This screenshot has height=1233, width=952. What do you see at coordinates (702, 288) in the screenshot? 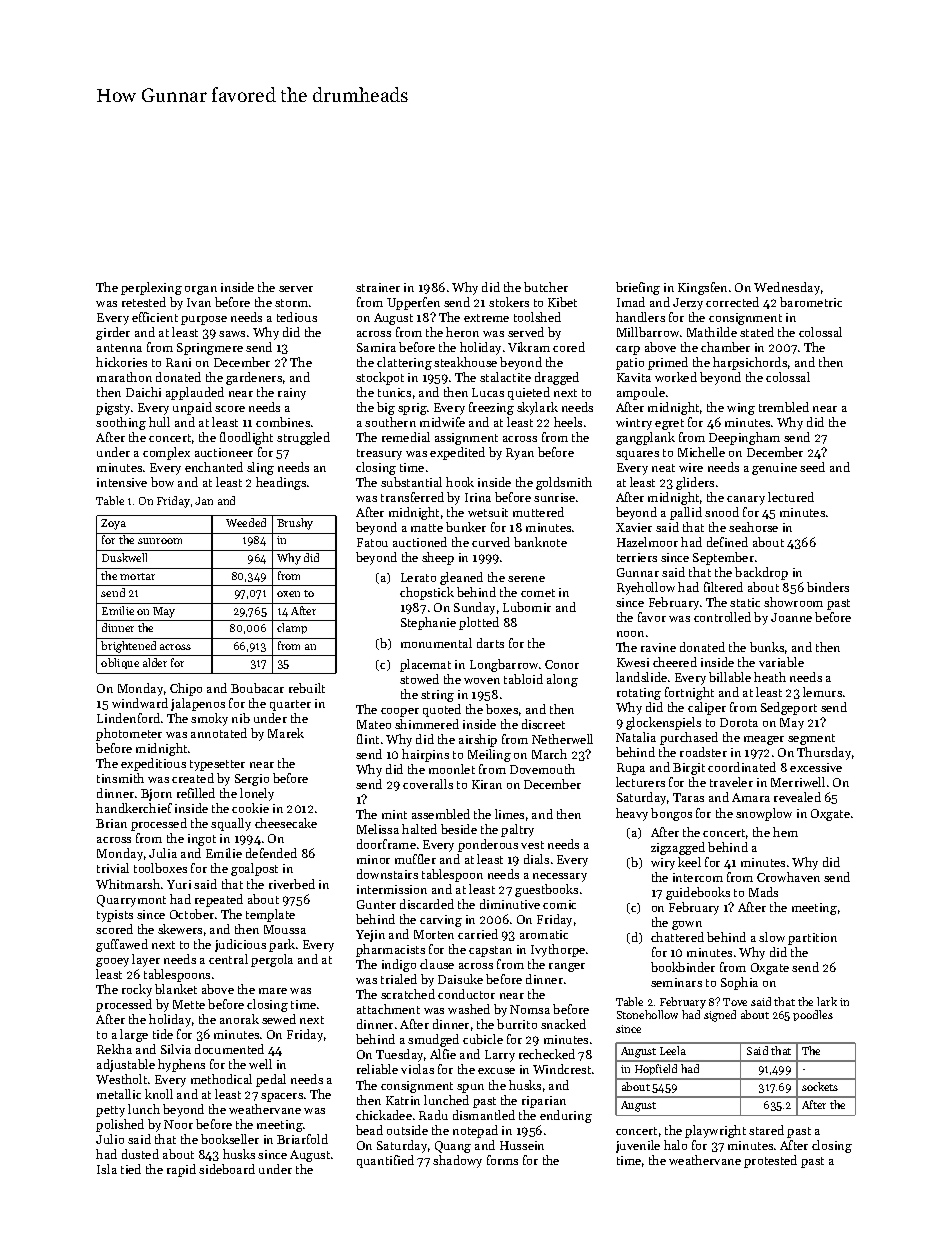
I see `Kingsfen` at bounding box center [702, 288].
